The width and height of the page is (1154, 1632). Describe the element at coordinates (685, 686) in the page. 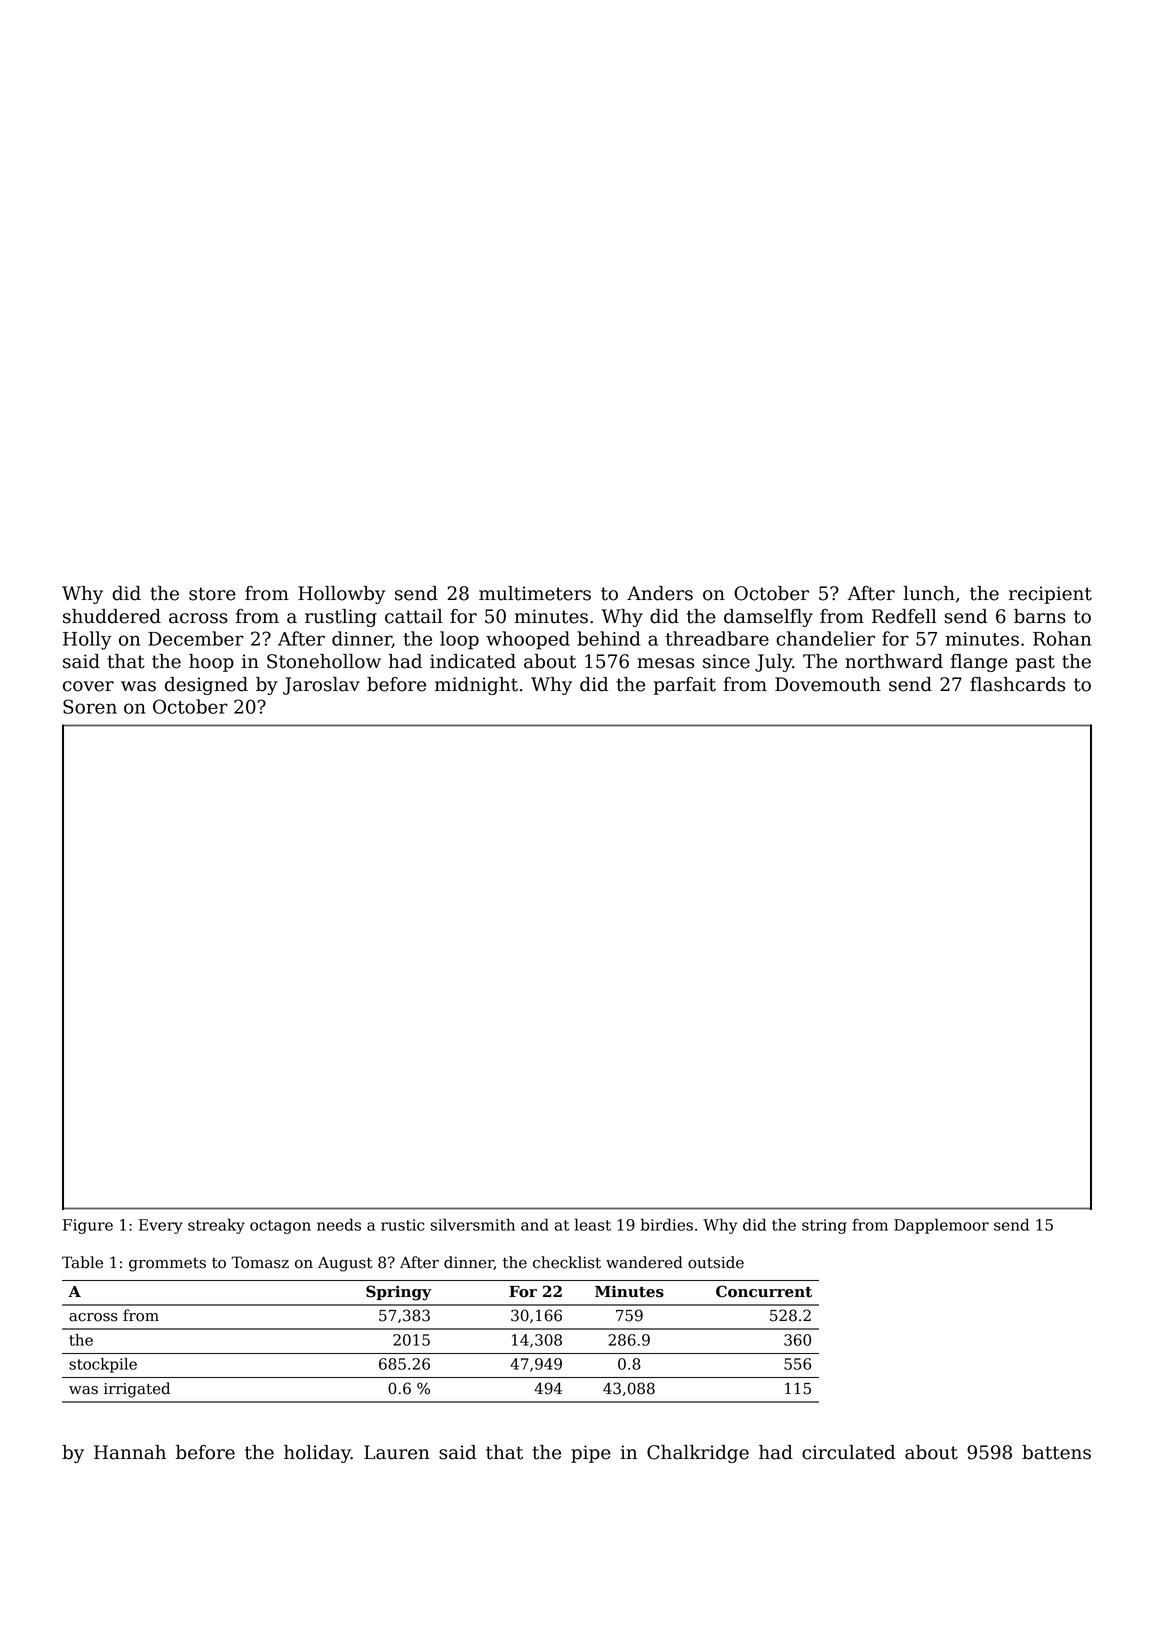

I see `parfait` at that location.
